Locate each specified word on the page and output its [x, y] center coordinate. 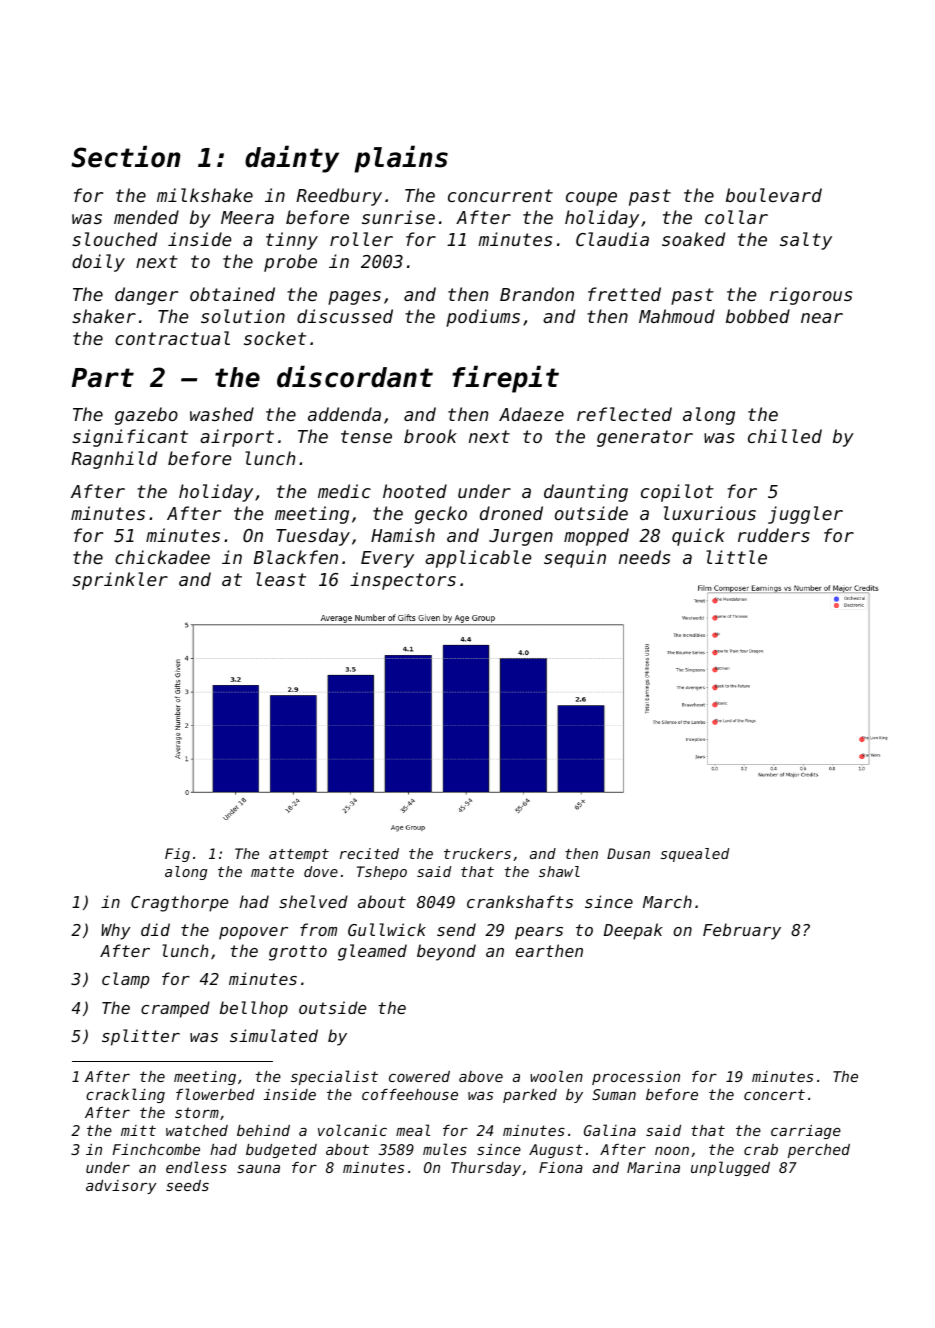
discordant [355, 376]
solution [243, 316]
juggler [805, 515]
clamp [125, 980]
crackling [125, 1095]
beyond [446, 952]
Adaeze [531, 414]
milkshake [205, 195]
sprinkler [120, 581]
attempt [299, 855]
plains [401, 159]
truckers [477, 853]
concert [774, 1094]
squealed [694, 855]
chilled [785, 436]
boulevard [774, 195]
